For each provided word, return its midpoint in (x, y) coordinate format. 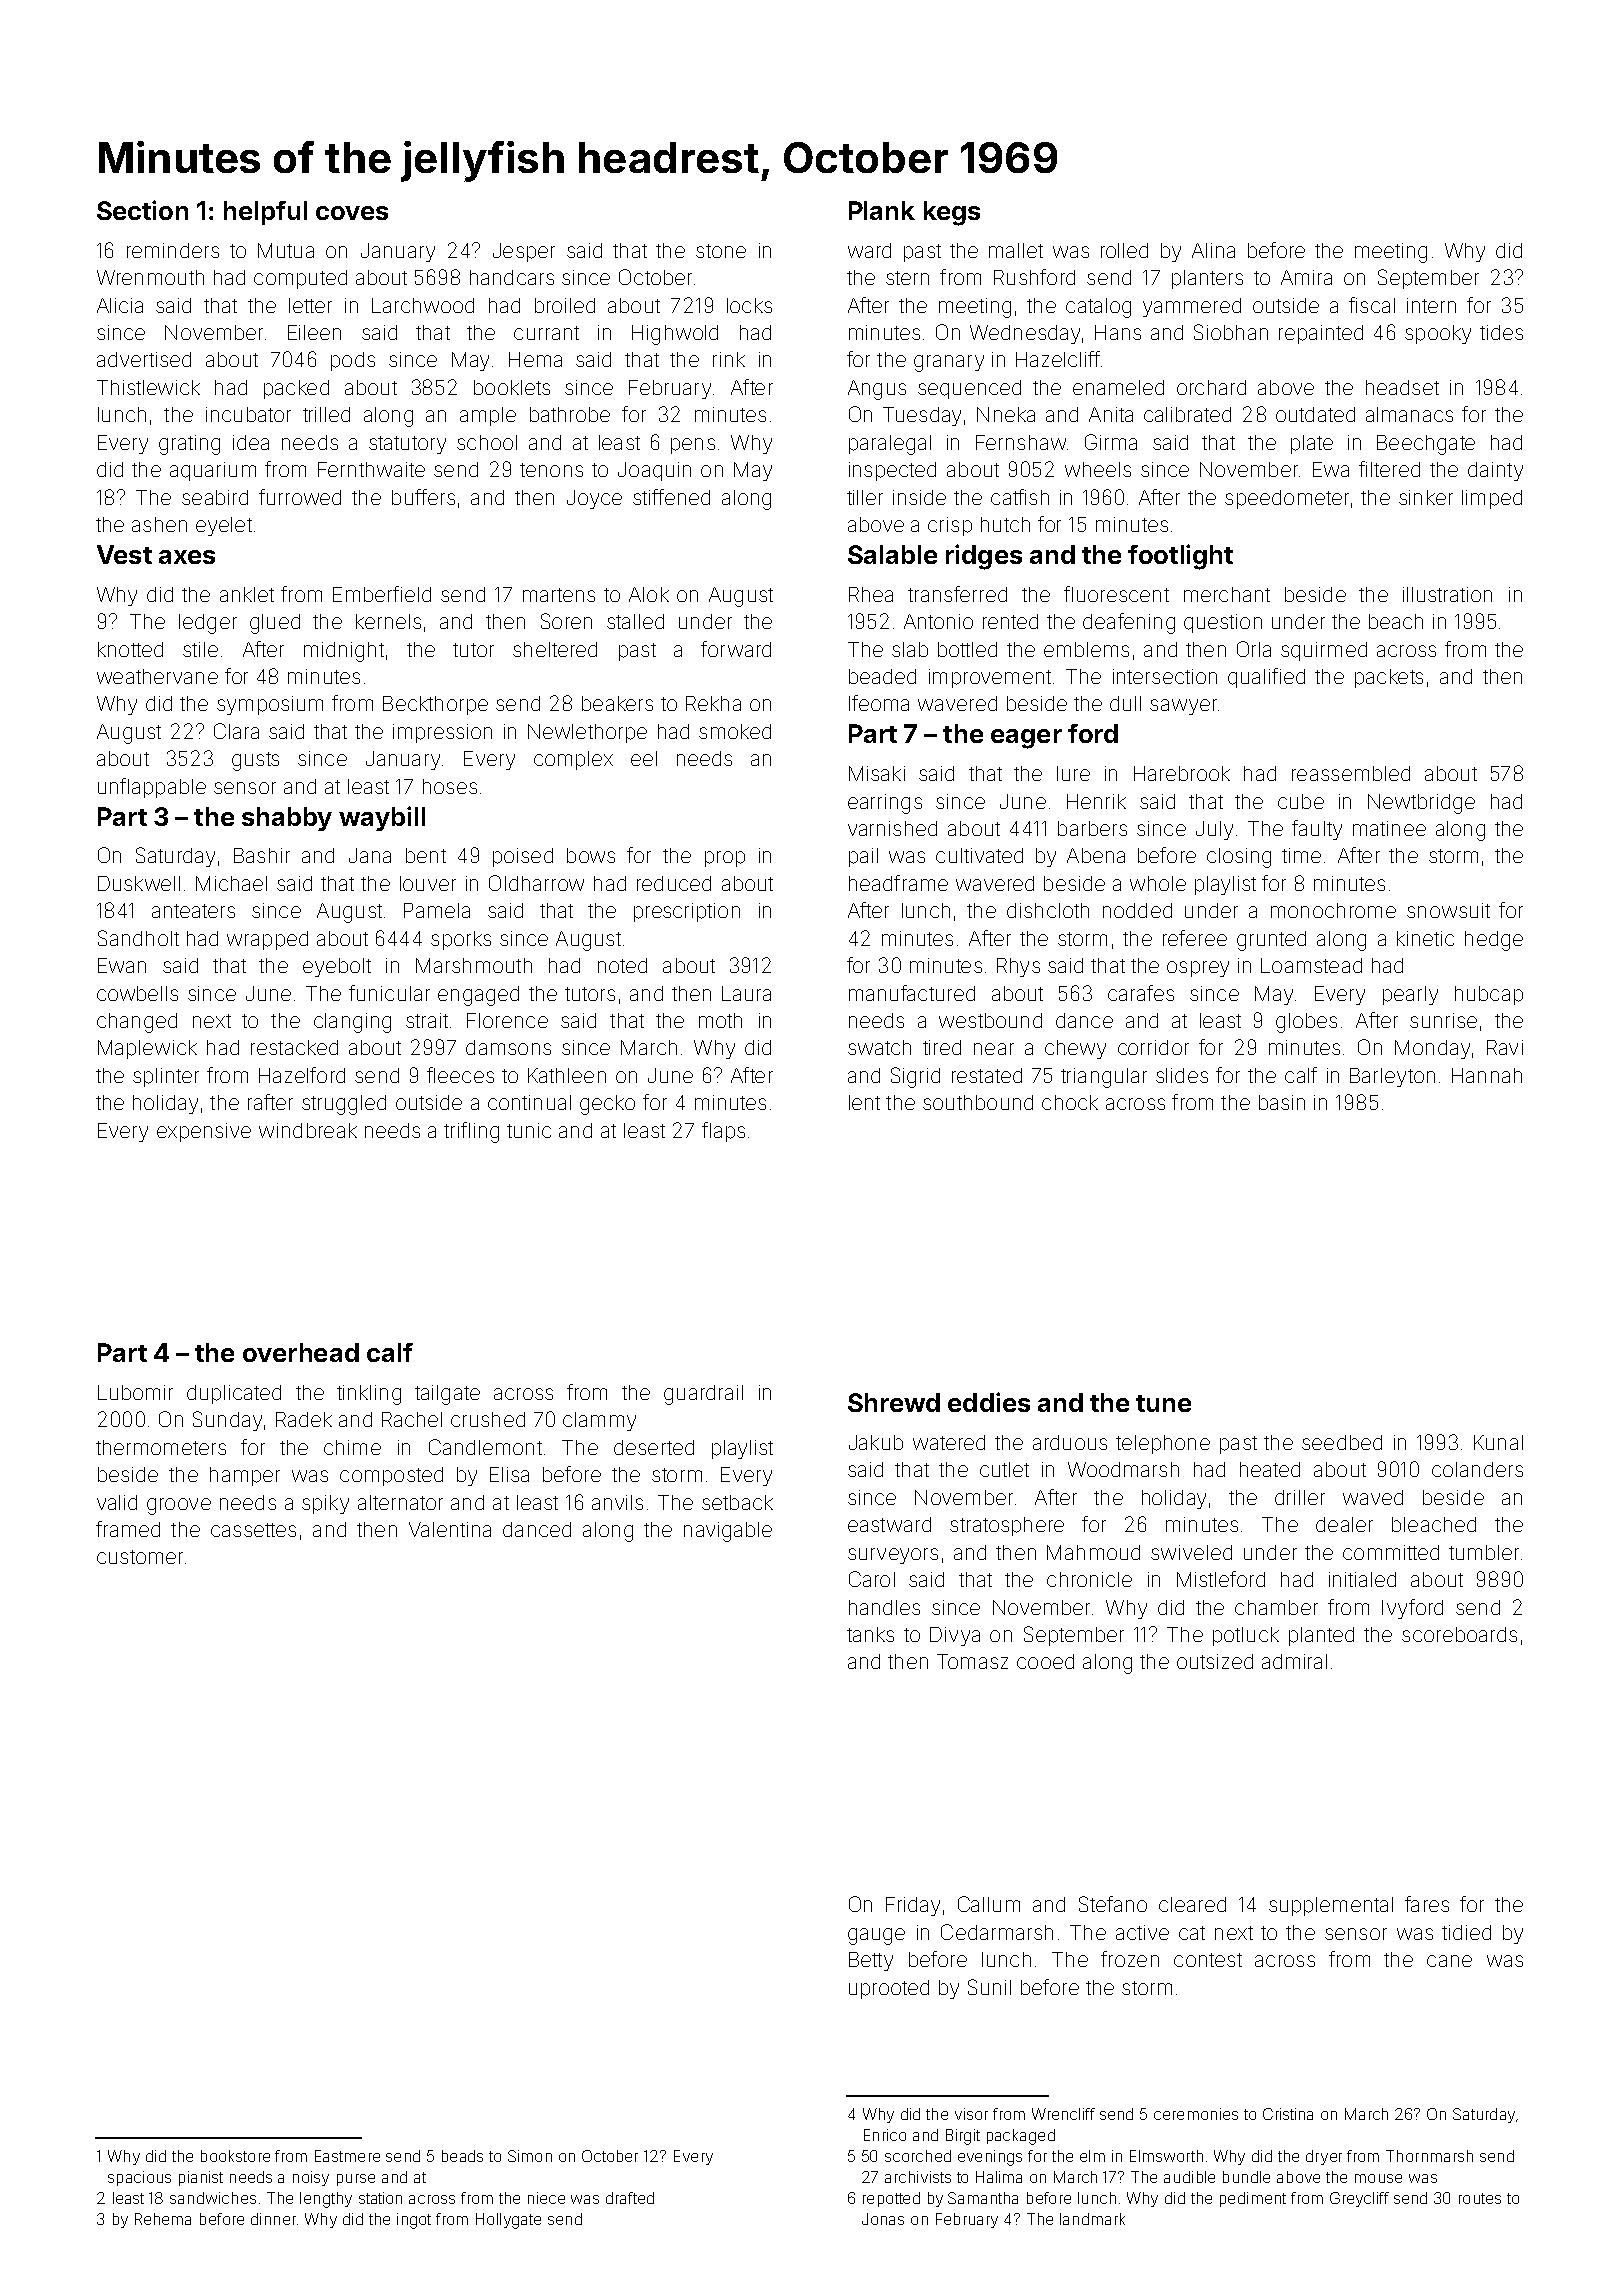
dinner (273, 2219)
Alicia (120, 305)
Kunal (1498, 1442)
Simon (530, 2156)
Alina (1213, 250)
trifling (471, 1132)
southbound (978, 1102)
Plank (882, 210)
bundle (1246, 2177)
